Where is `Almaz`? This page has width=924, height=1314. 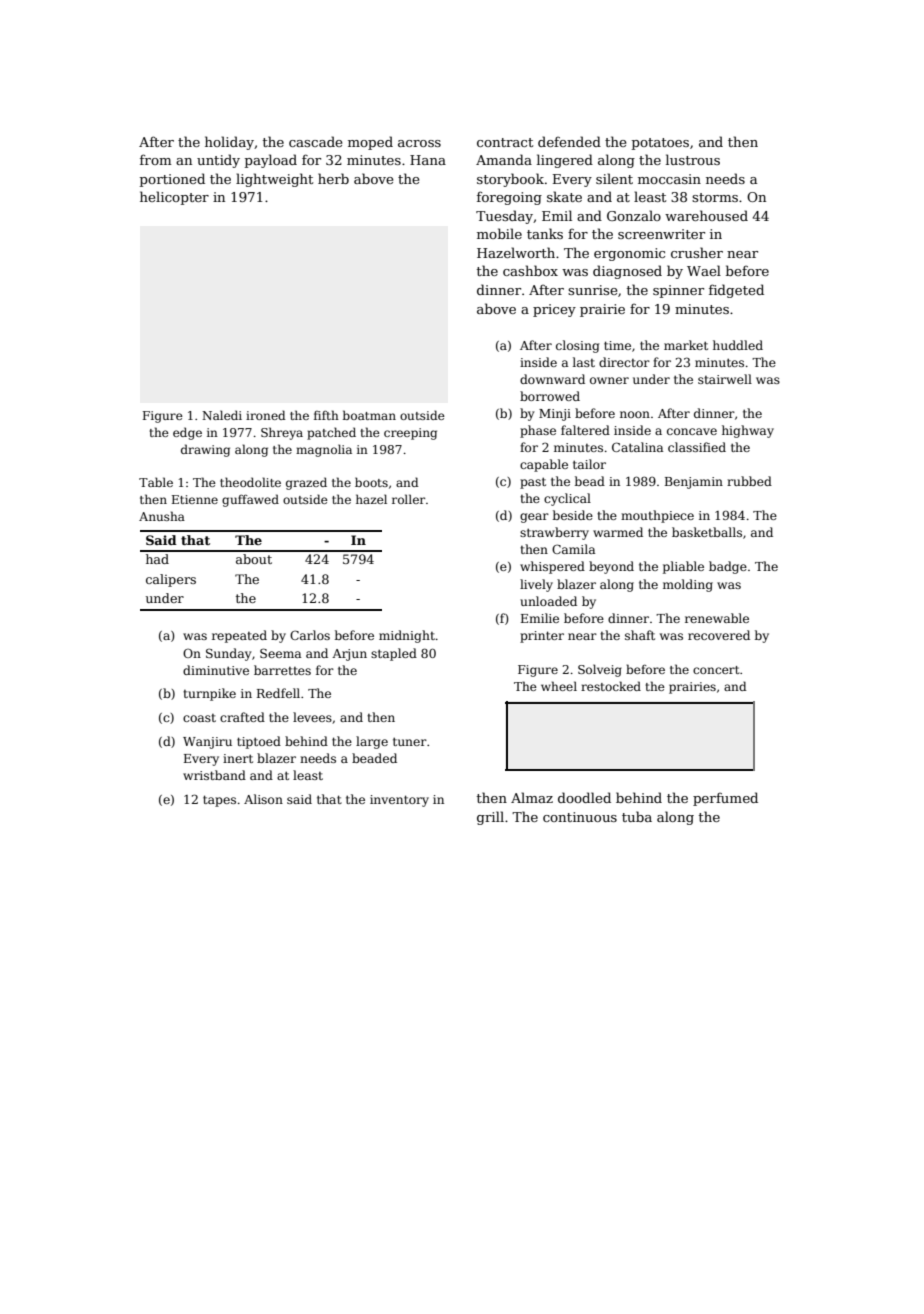 Almaz is located at coordinates (532, 797).
